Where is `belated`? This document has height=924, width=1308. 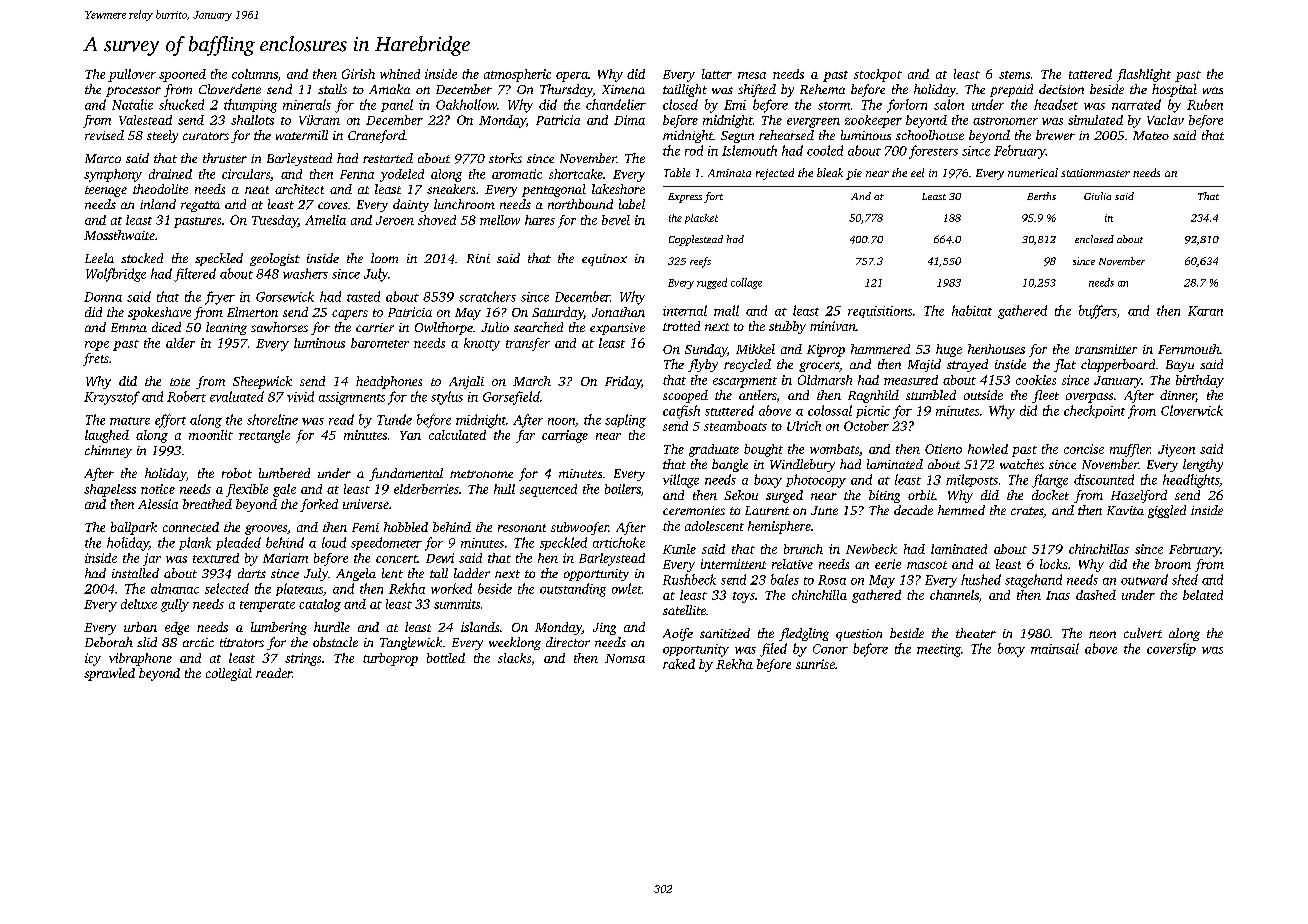 belated is located at coordinates (1203, 595).
